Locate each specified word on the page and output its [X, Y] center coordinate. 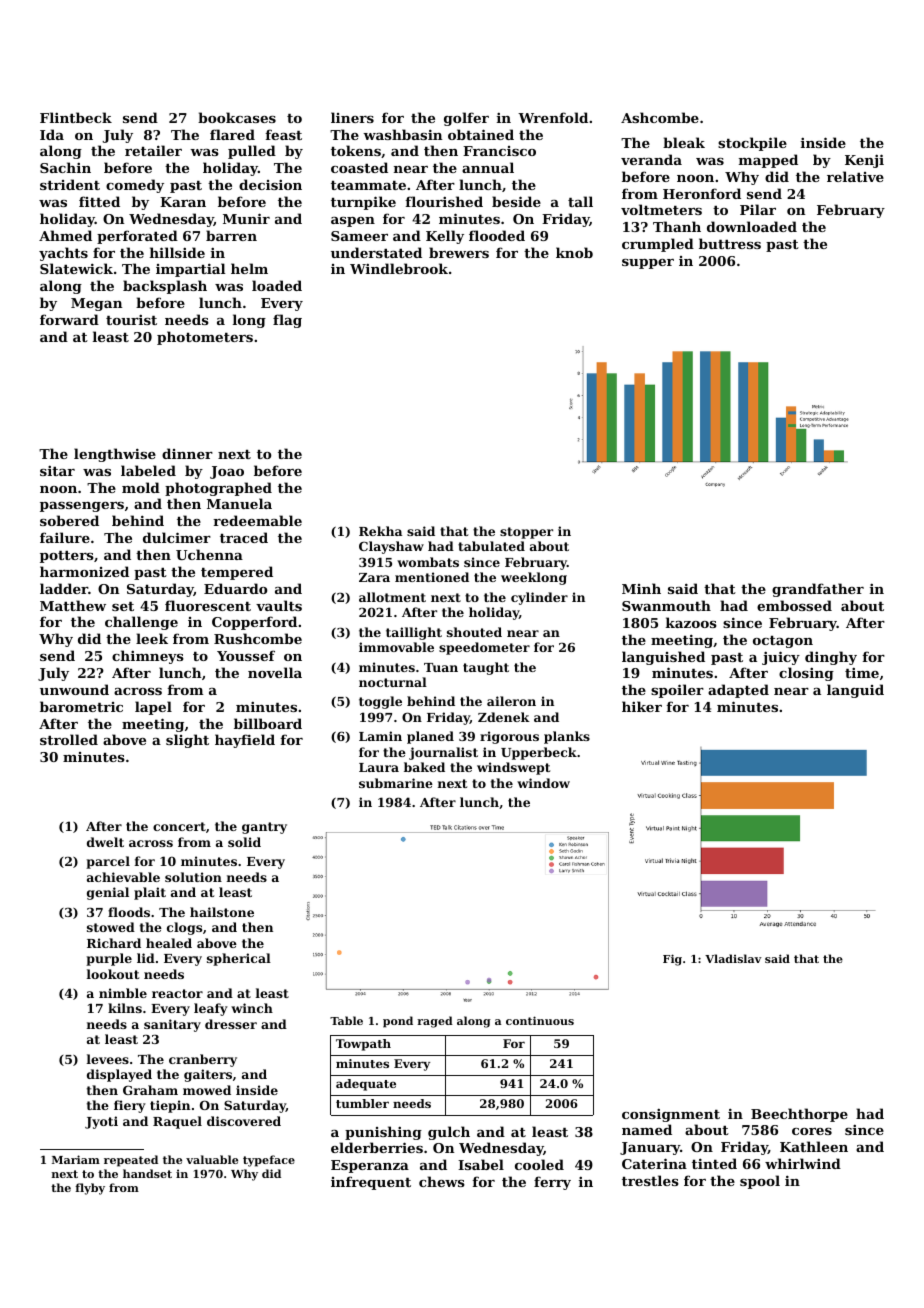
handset [147, 1173]
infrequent [371, 1183]
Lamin [380, 736]
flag [287, 321]
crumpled [658, 245]
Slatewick [76, 268]
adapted [738, 691]
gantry [264, 828]
